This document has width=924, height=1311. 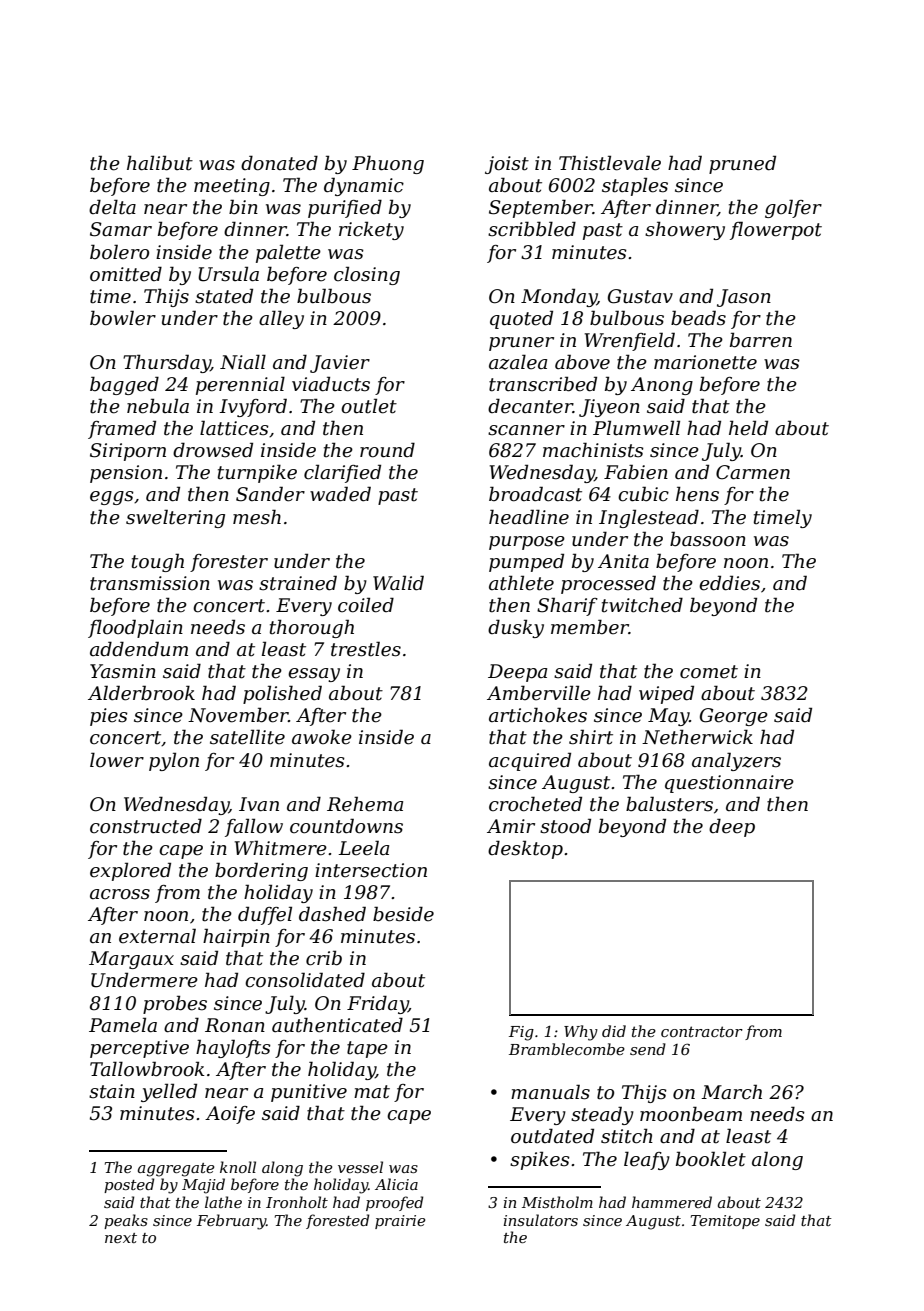 What do you see at coordinates (685, 230) in the document?
I see `showery` at bounding box center [685, 230].
